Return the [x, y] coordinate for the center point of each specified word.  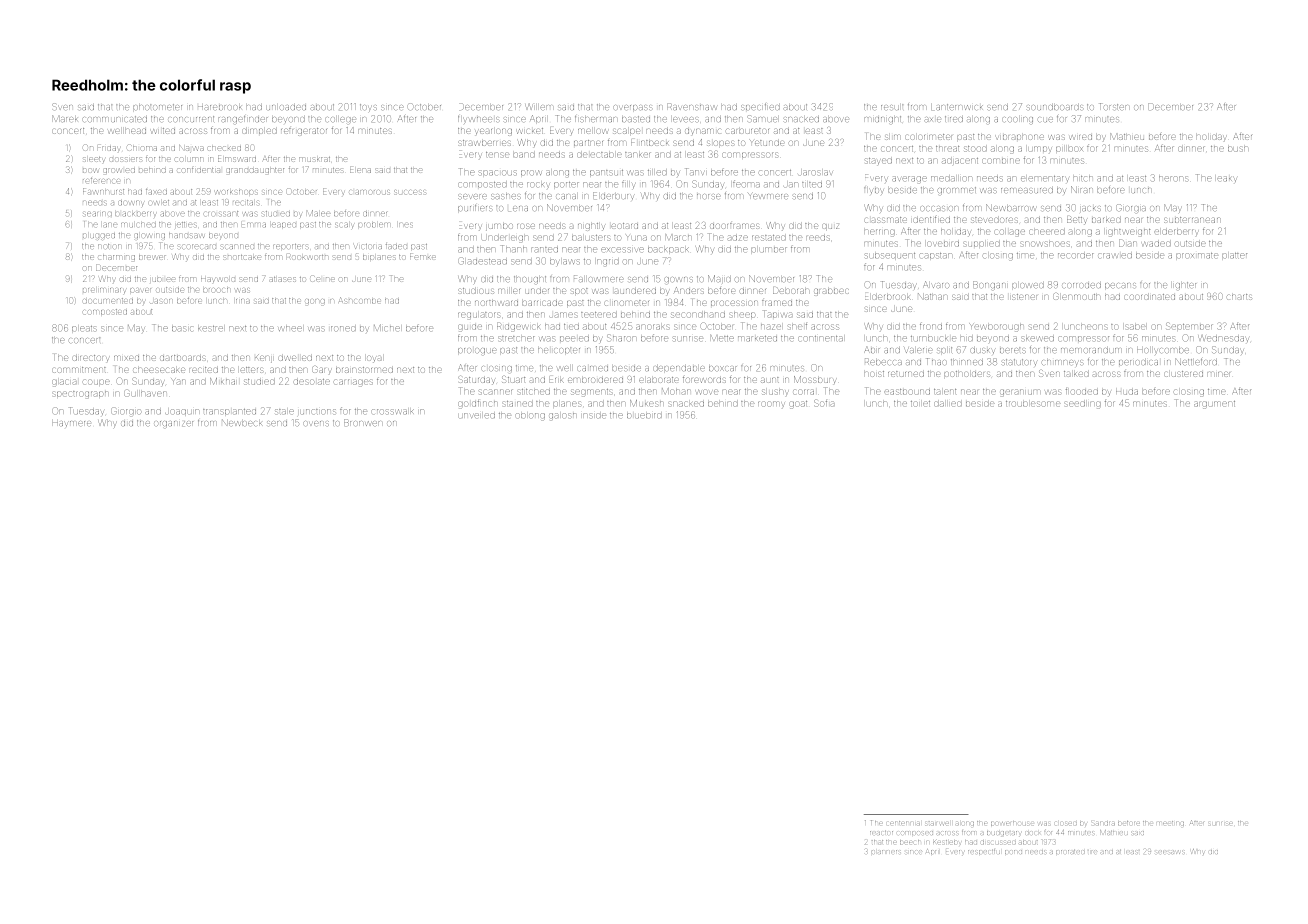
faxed [156, 192]
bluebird [644, 415]
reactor [881, 833]
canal [566, 196]
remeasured [1027, 190]
